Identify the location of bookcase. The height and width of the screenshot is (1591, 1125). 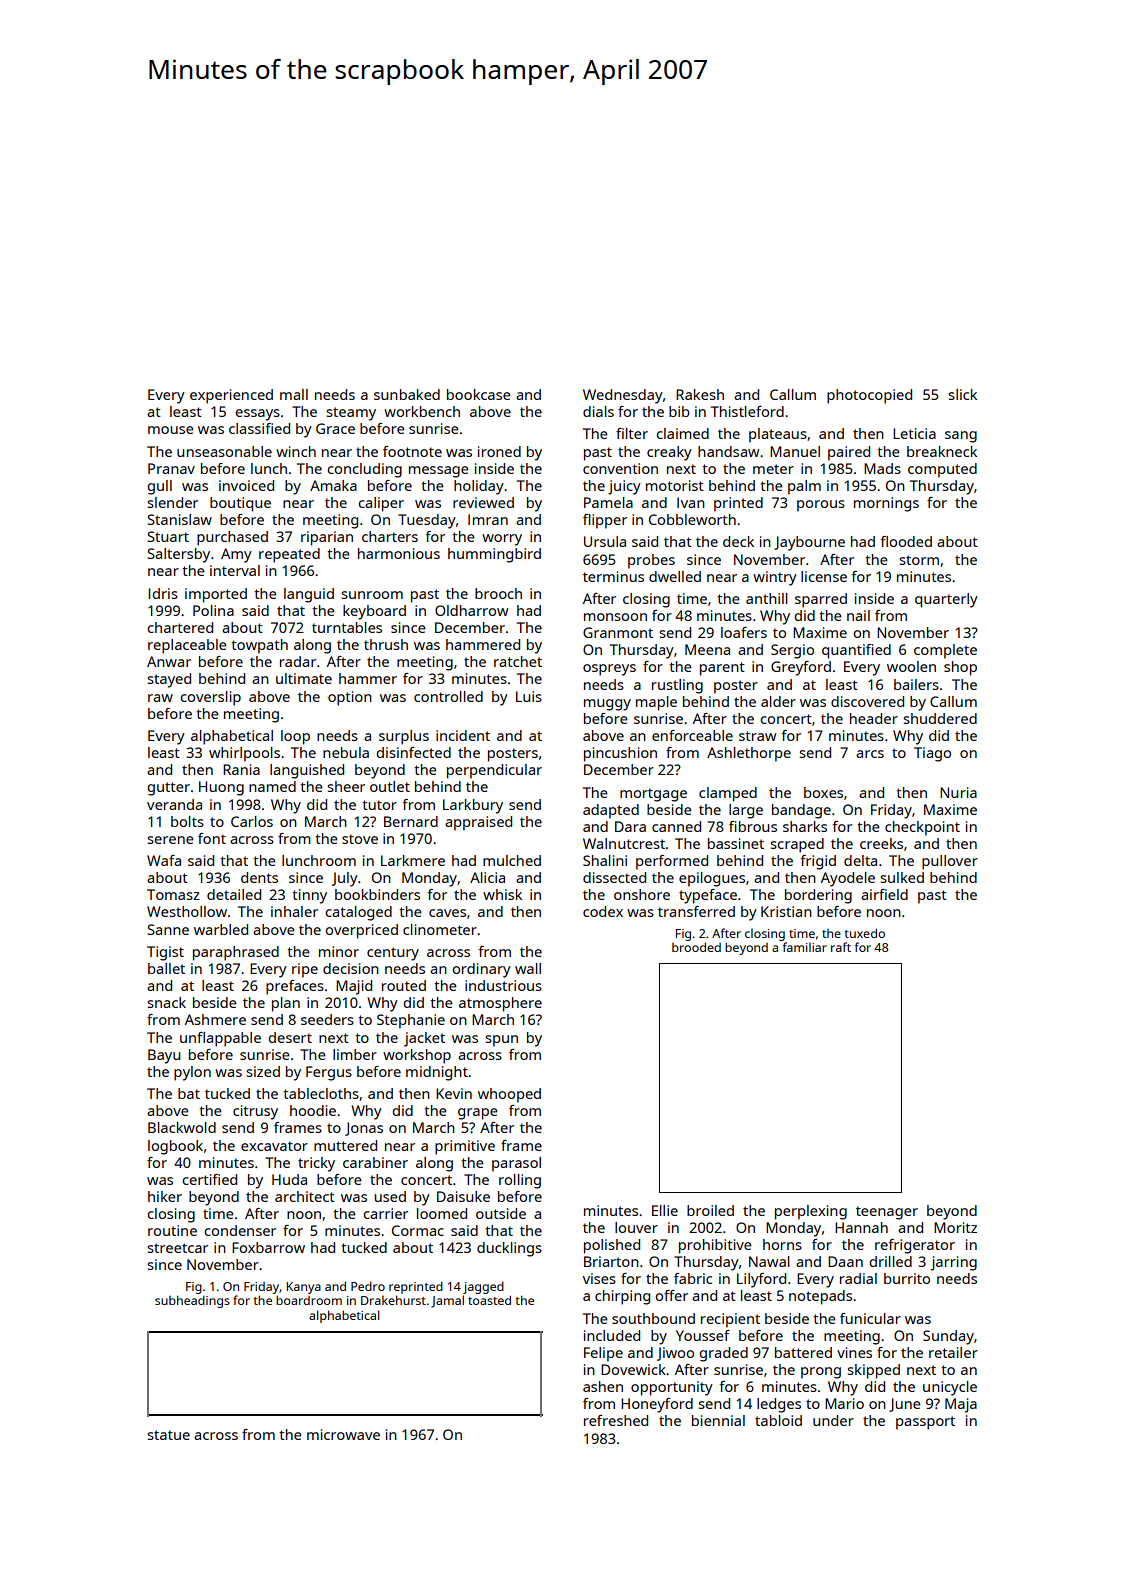
(479, 394).
